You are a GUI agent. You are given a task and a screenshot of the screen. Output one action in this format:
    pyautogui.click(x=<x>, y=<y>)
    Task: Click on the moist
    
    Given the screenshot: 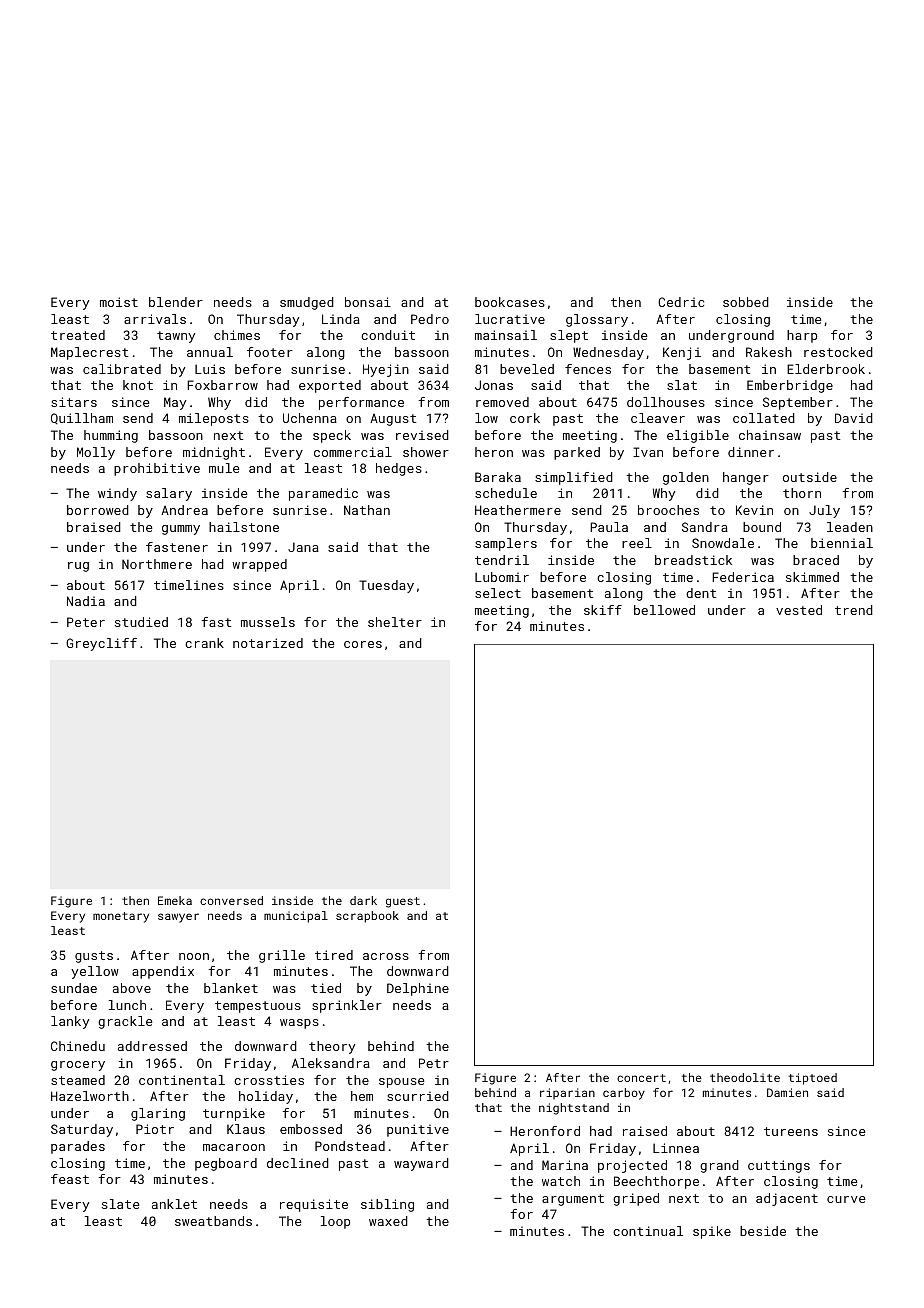 What is the action you would take?
    pyautogui.click(x=119, y=302)
